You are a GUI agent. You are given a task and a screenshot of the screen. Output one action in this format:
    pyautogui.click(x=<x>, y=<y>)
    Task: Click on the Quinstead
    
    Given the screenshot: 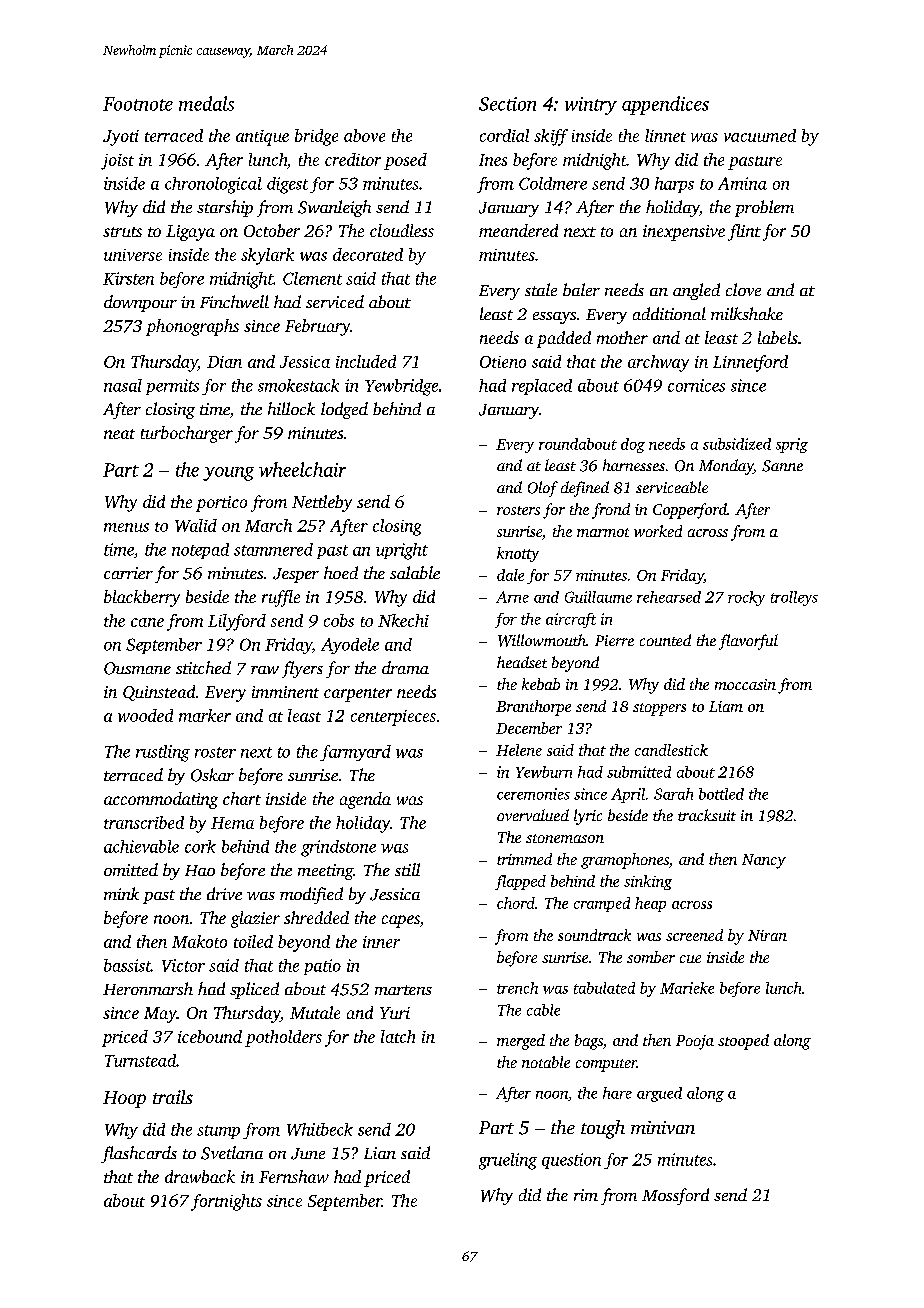 What is the action you would take?
    pyautogui.click(x=159, y=693)
